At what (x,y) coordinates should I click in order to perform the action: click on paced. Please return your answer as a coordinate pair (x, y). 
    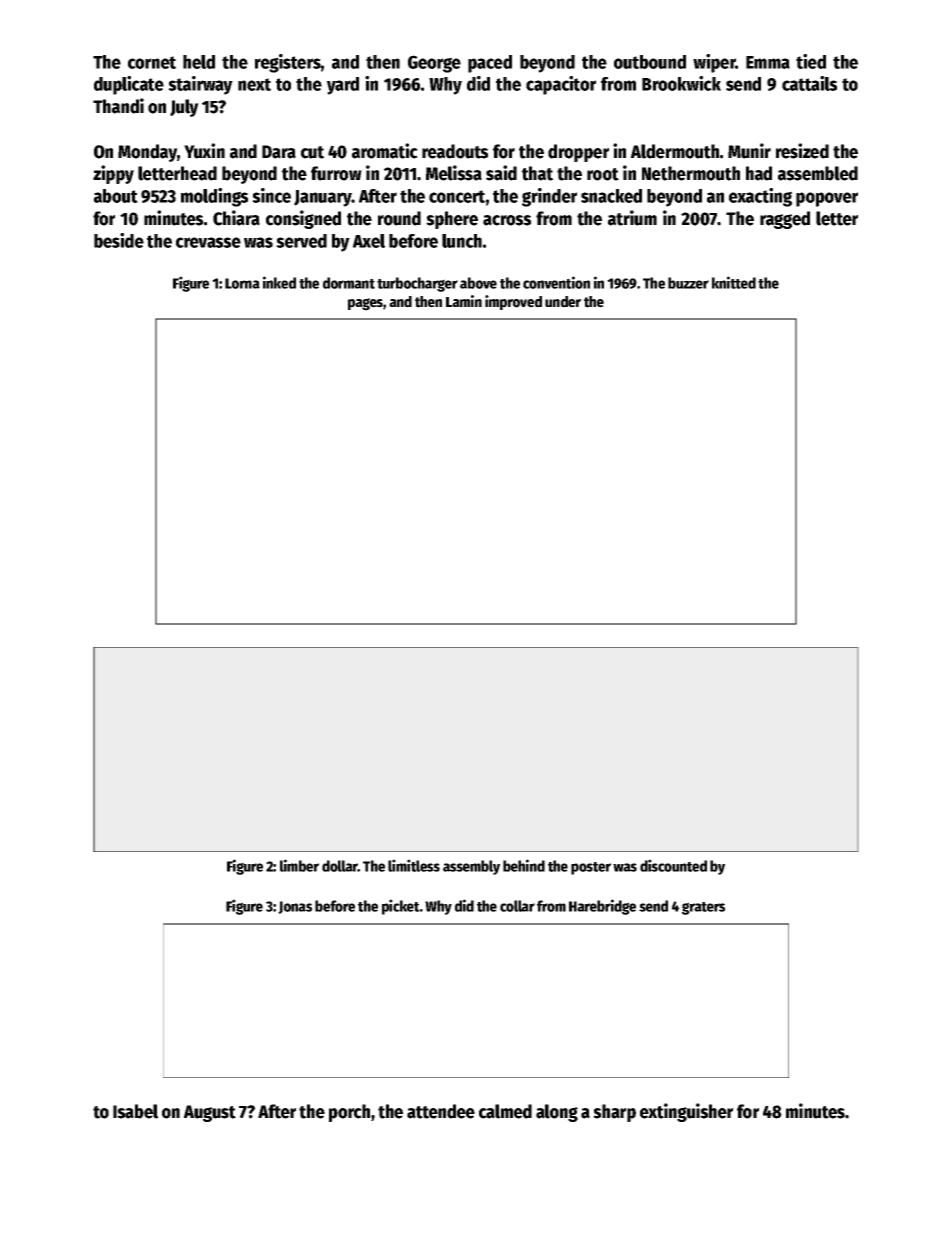
    Looking at the image, I should click on (490, 64).
